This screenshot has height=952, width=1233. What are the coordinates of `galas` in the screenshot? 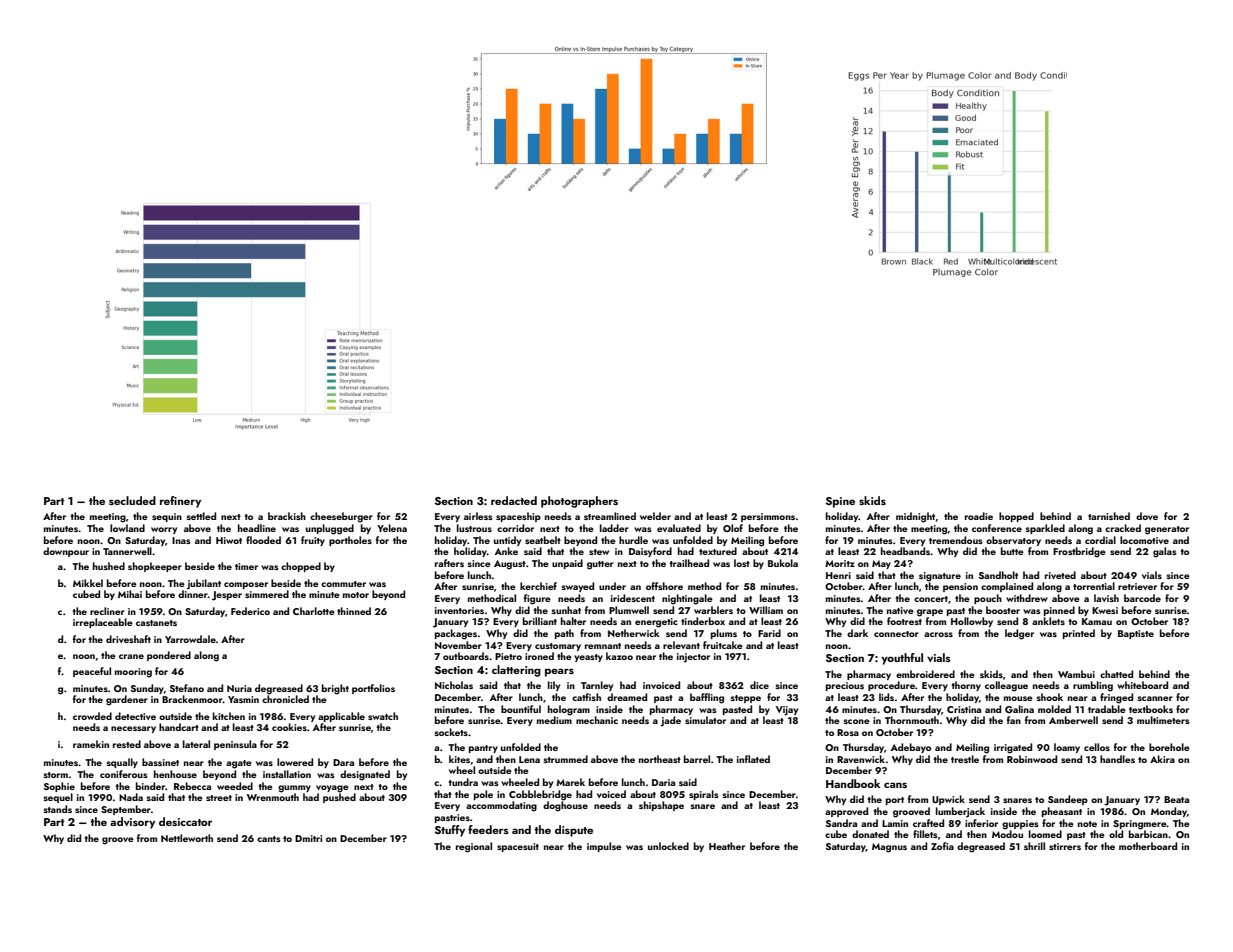 It's located at (1164, 552).
